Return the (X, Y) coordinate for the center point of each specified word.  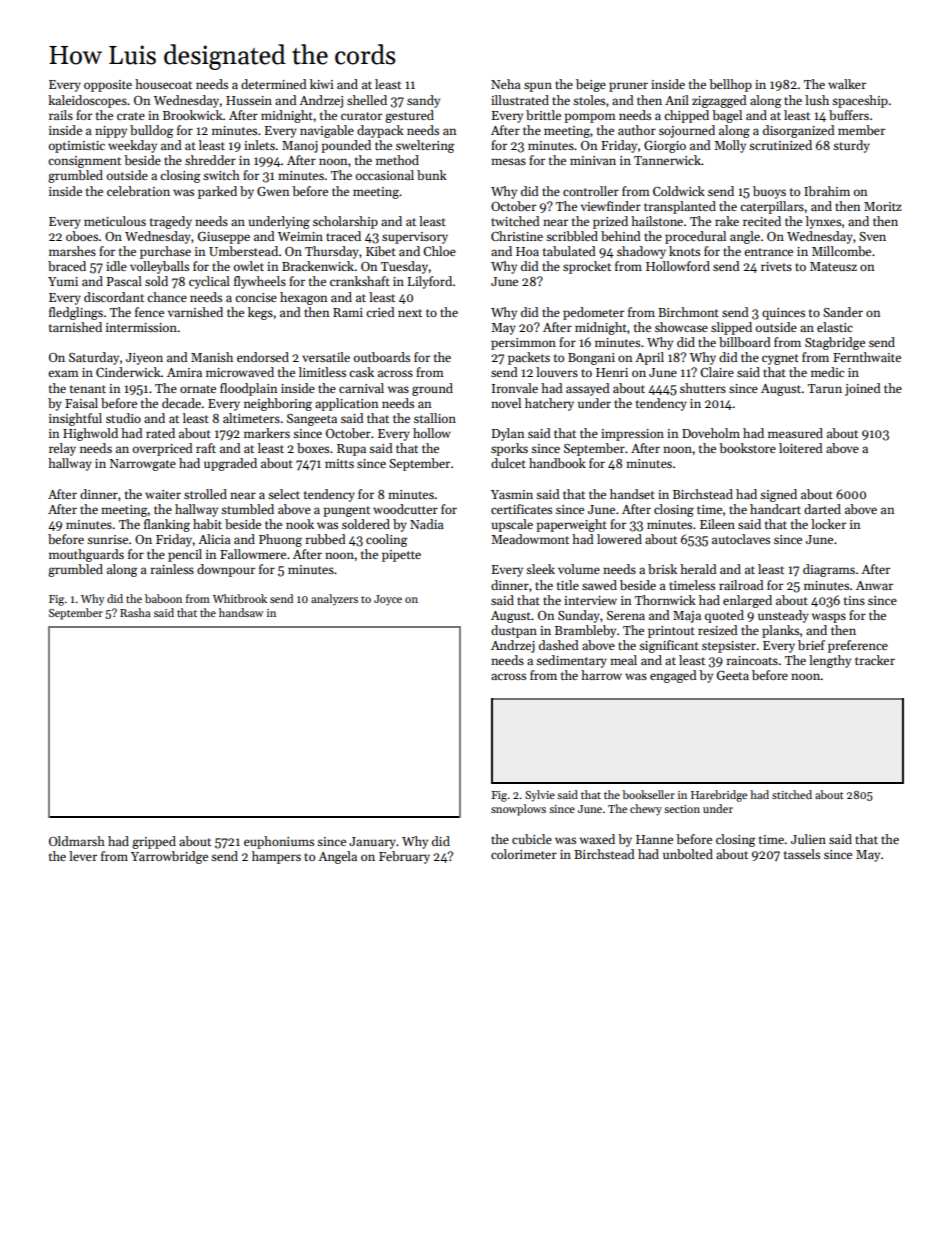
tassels (802, 854)
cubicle (532, 839)
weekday (132, 146)
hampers (276, 857)
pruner (628, 87)
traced (343, 236)
